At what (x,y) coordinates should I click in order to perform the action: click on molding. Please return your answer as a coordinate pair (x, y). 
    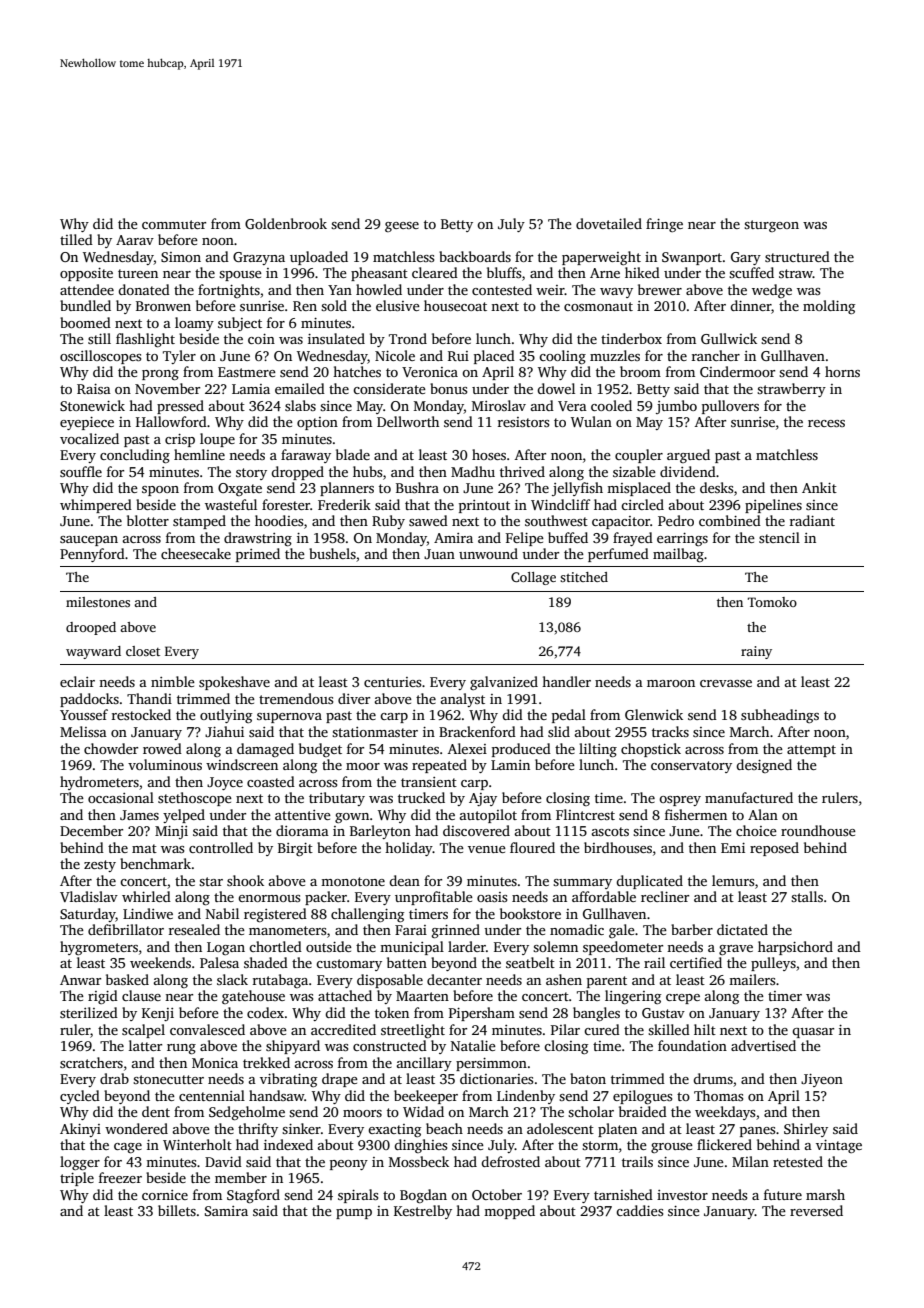
    Looking at the image, I should click on (829, 307).
